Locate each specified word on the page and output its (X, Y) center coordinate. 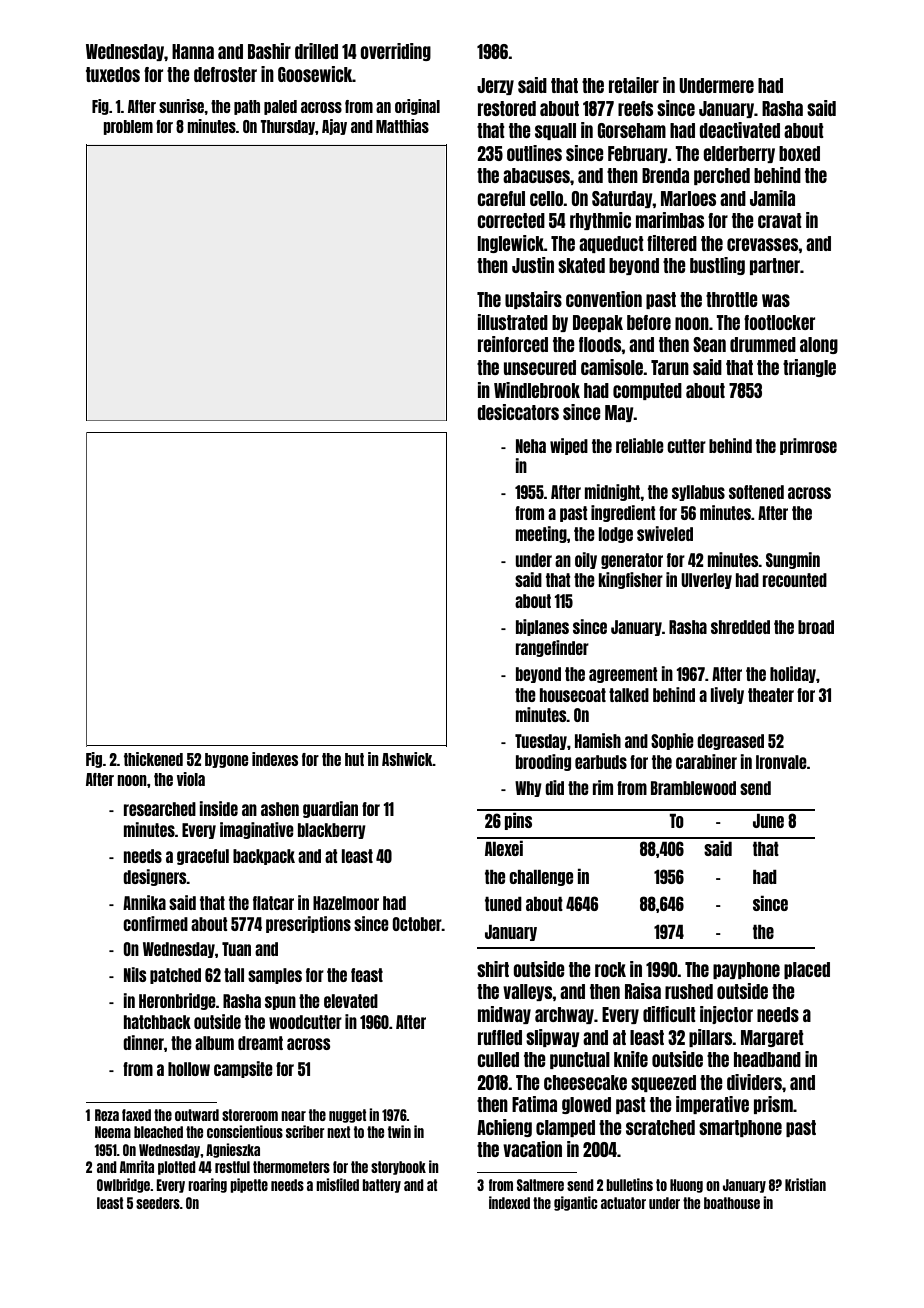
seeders (158, 1203)
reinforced (513, 344)
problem (128, 127)
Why (528, 789)
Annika (144, 902)
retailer (634, 85)
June (768, 821)
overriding (395, 52)
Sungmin (793, 560)
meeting (541, 534)
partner (775, 266)
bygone (227, 760)
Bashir (269, 51)
